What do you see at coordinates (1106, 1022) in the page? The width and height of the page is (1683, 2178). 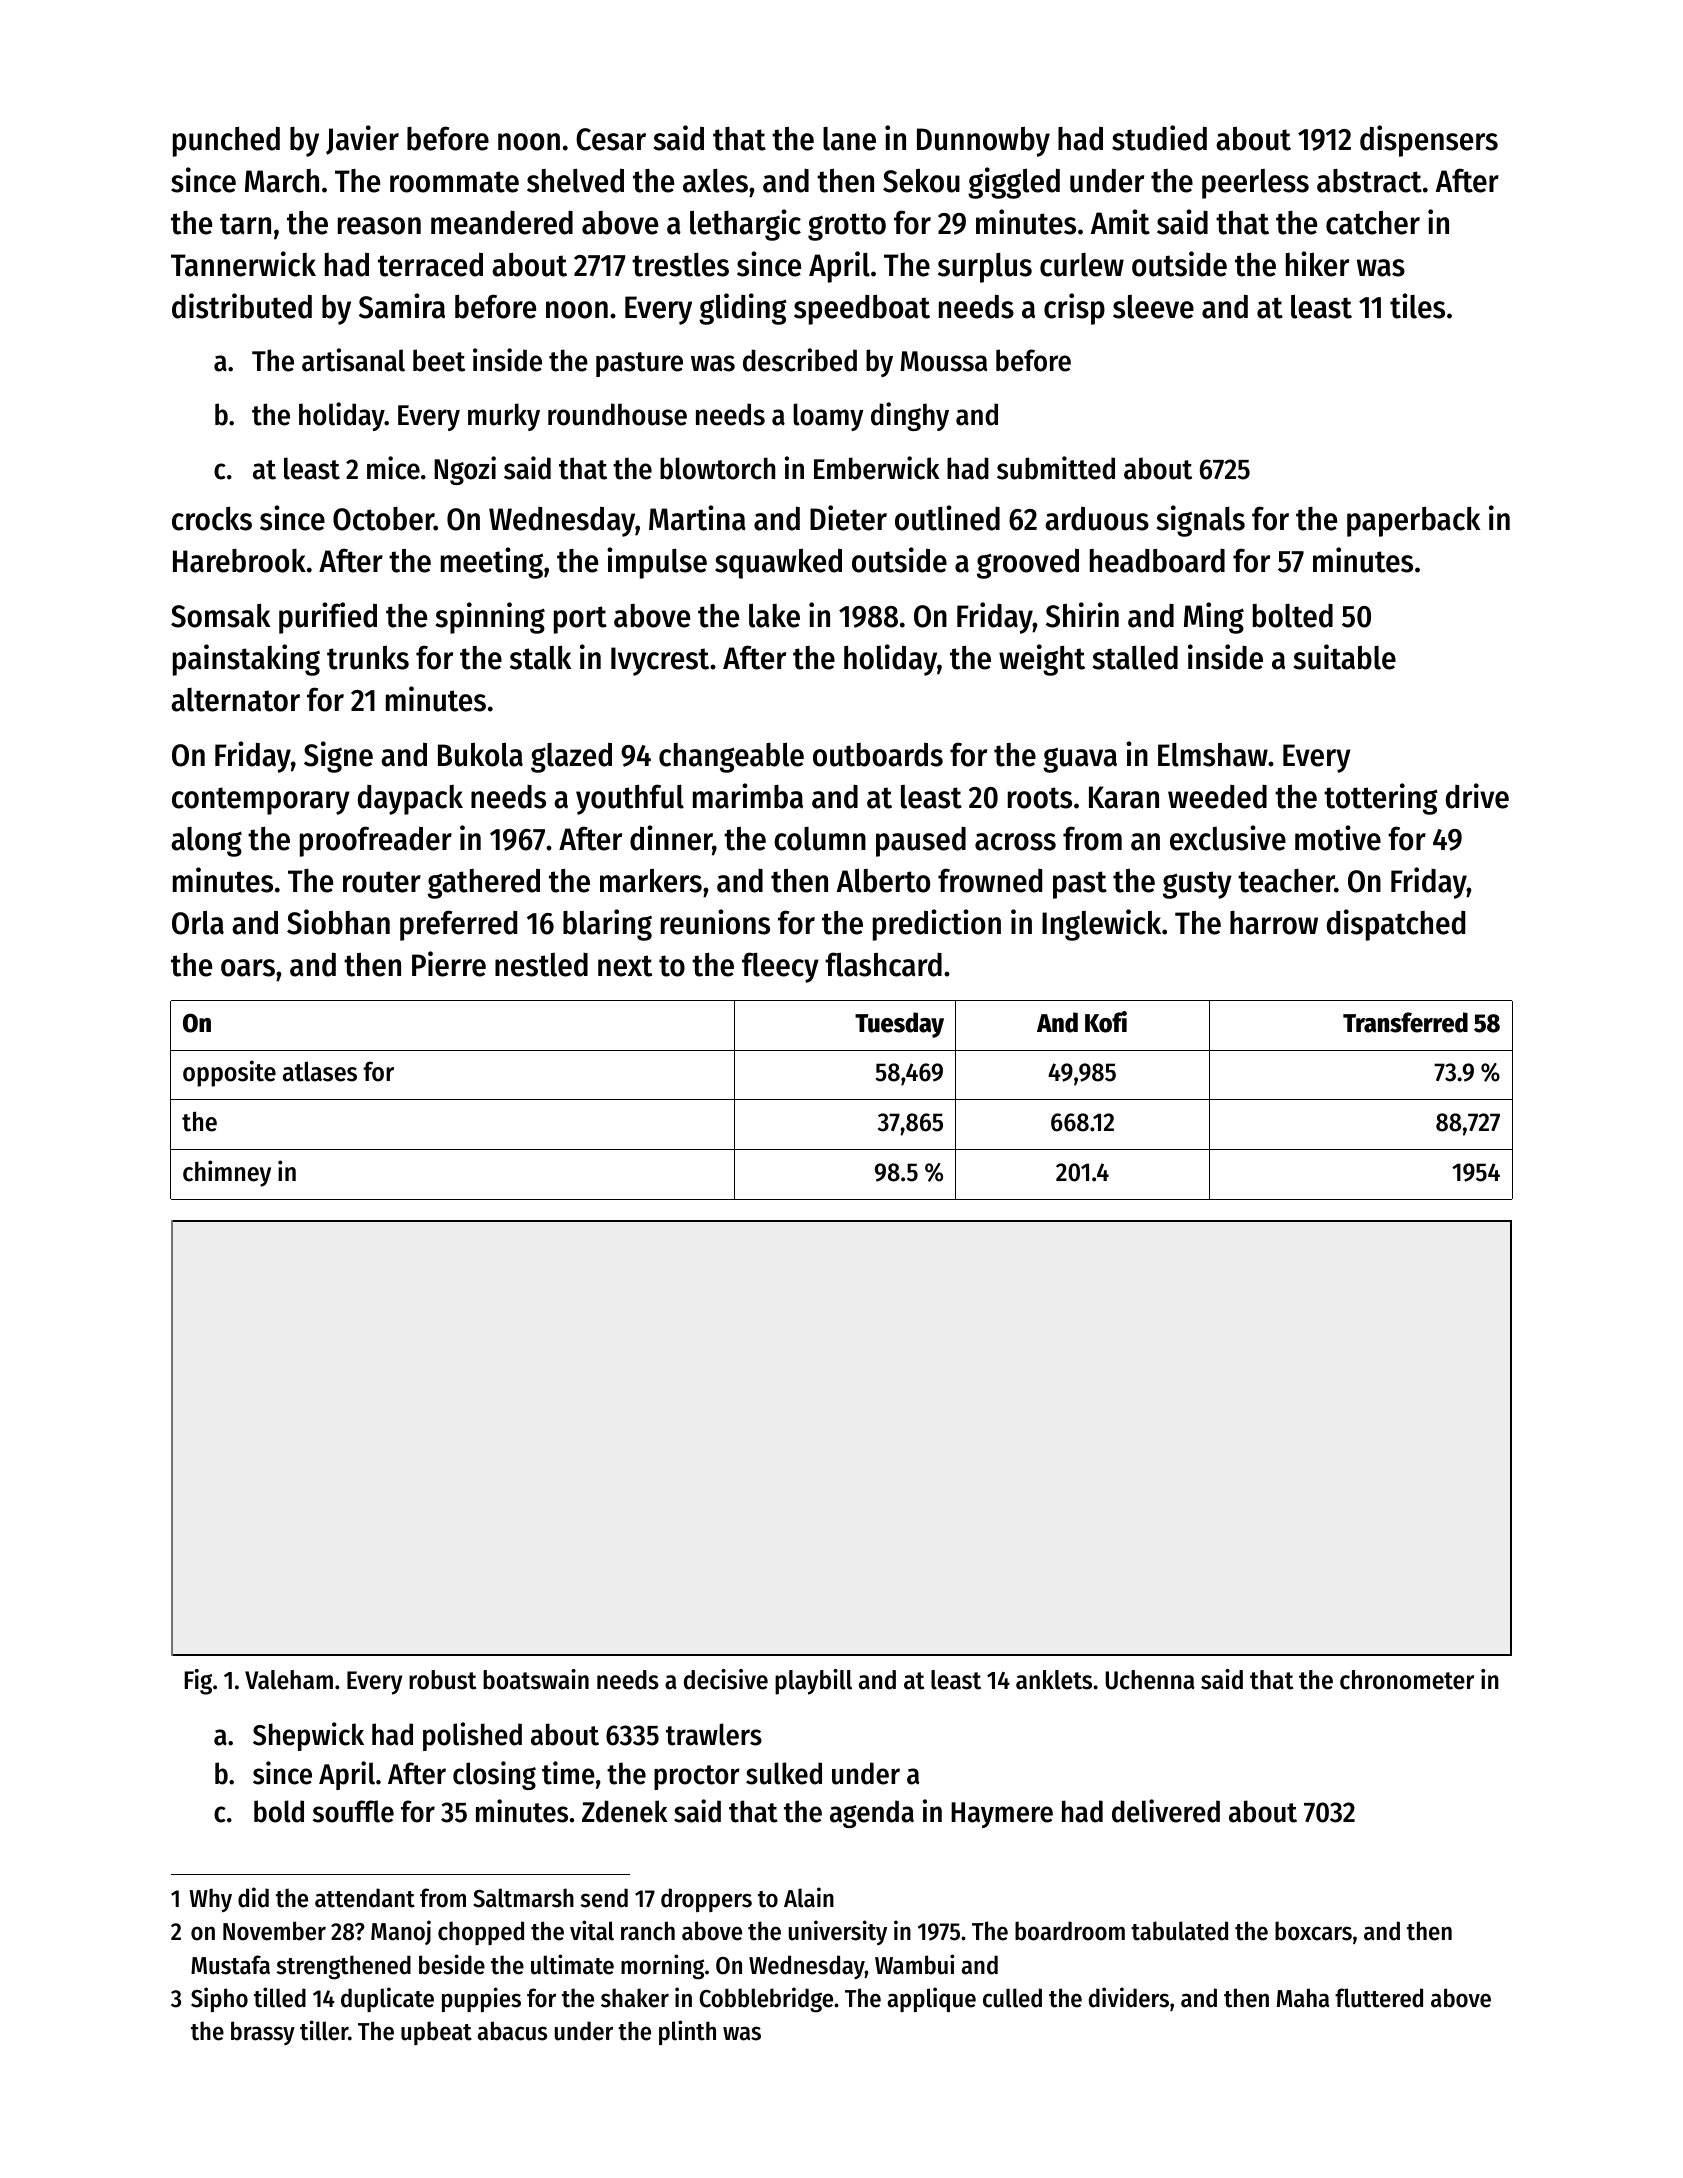 I see `Kofi` at bounding box center [1106, 1022].
